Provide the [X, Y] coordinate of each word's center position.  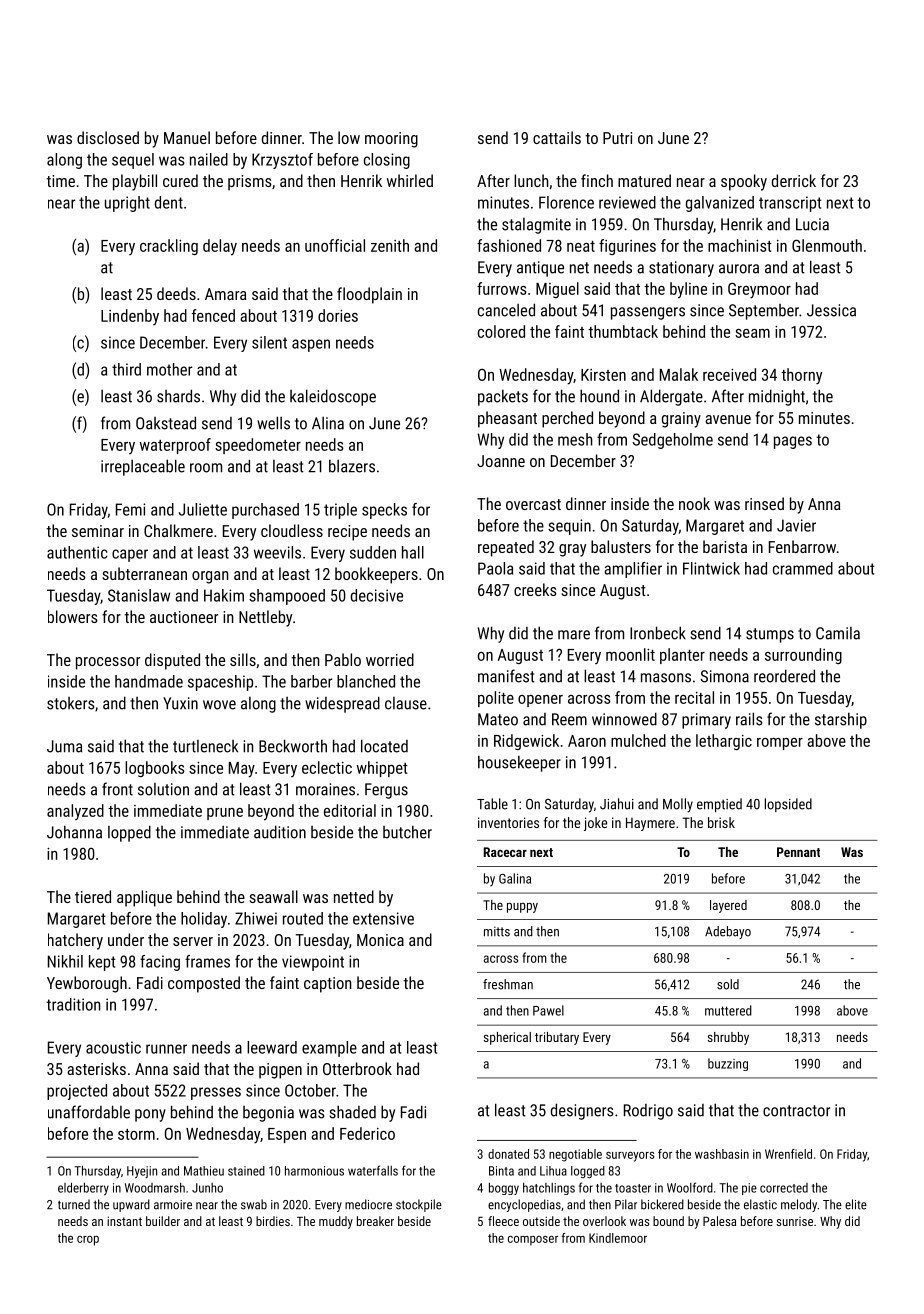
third [126, 369]
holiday [204, 920]
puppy [522, 908]
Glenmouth [827, 245]
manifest [506, 676]
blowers [73, 616]
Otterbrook [357, 1068]
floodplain [369, 295]
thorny [801, 376]
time [60, 181]
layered [728, 906]
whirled [410, 180]
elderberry [83, 1188]
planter [682, 656]
